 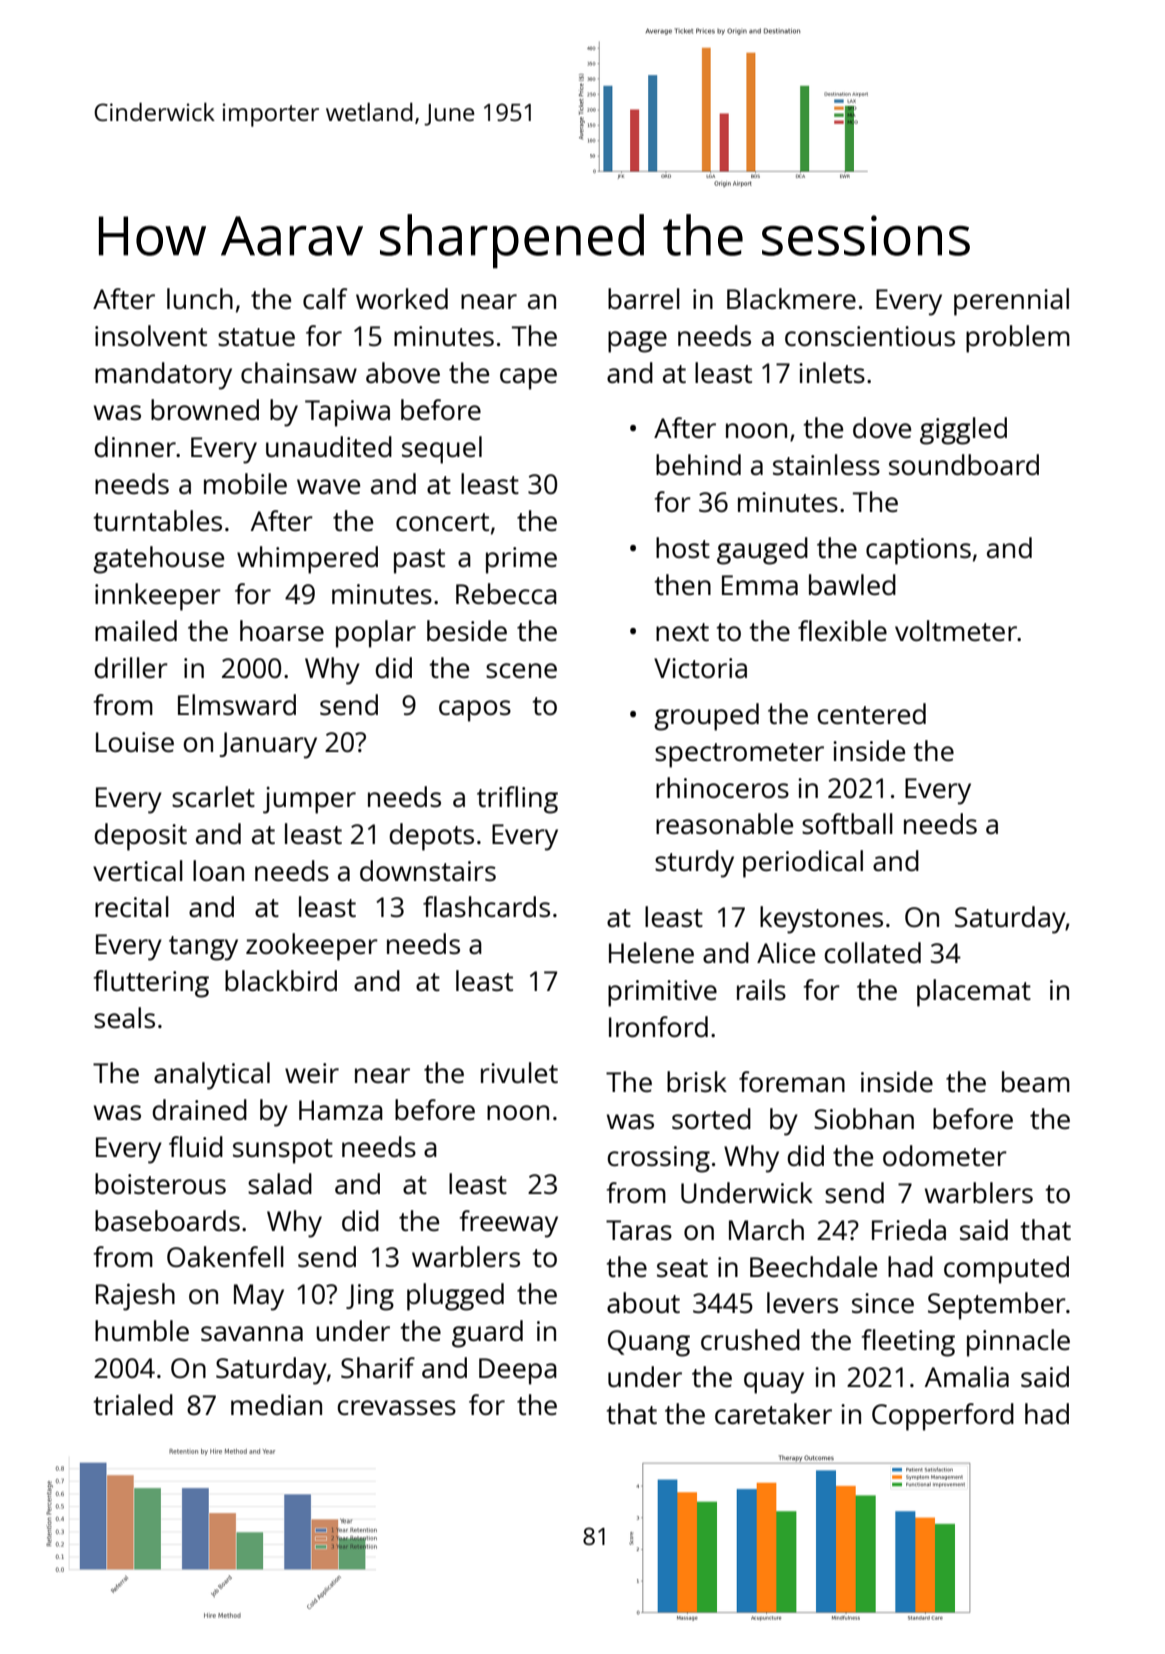 What do you see at coordinates (200, 298) in the screenshot?
I see `lunch` at bounding box center [200, 298].
